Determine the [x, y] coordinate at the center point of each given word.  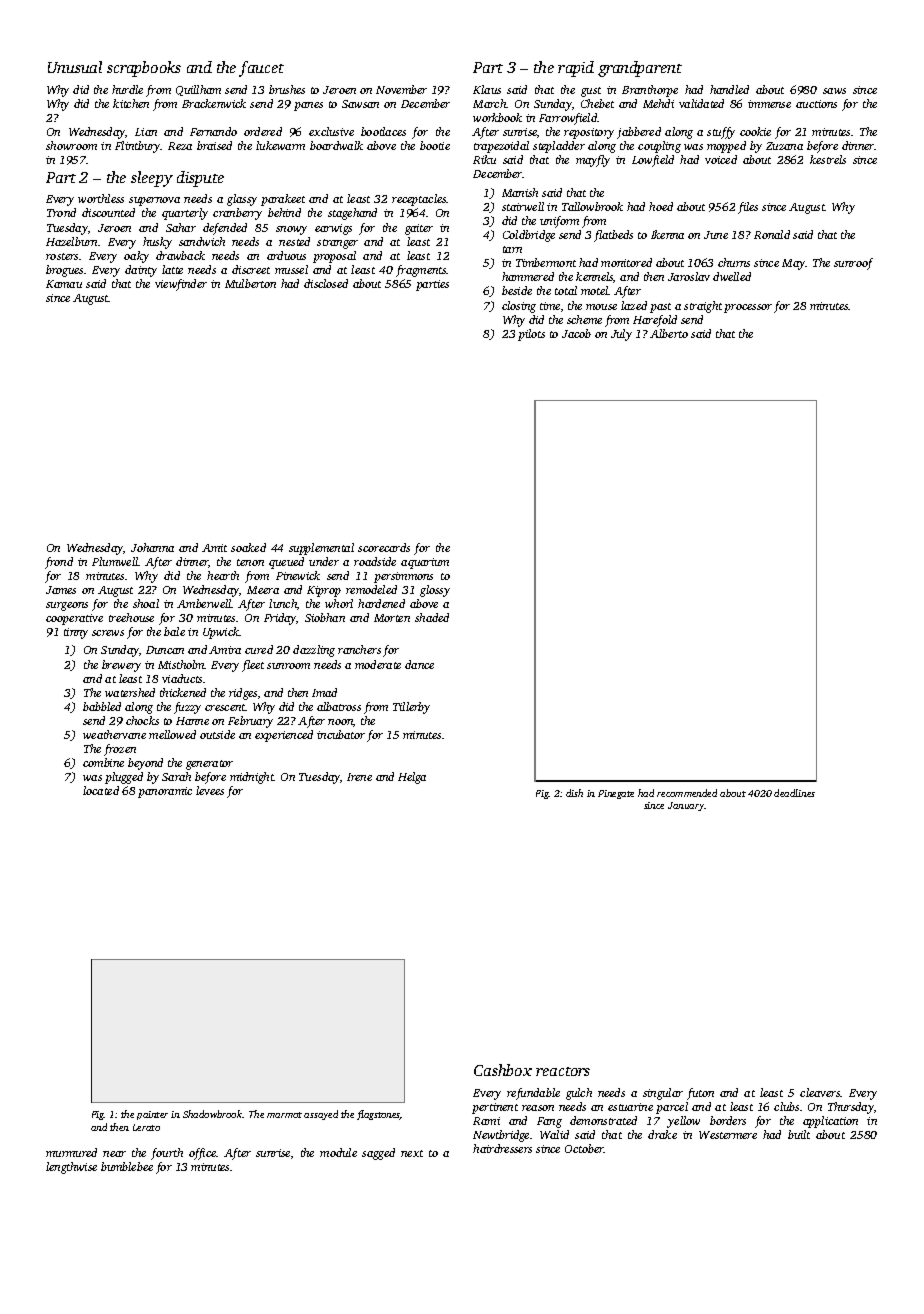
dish [574, 793]
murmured [71, 1152]
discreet [251, 269]
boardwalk [336, 145]
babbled [102, 706]
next [412, 1153]
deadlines [794, 793]
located [101, 790]
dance [419, 664]
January [686, 806]
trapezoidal [501, 147]
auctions [816, 104]
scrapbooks [144, 69]
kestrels [828, 159]
